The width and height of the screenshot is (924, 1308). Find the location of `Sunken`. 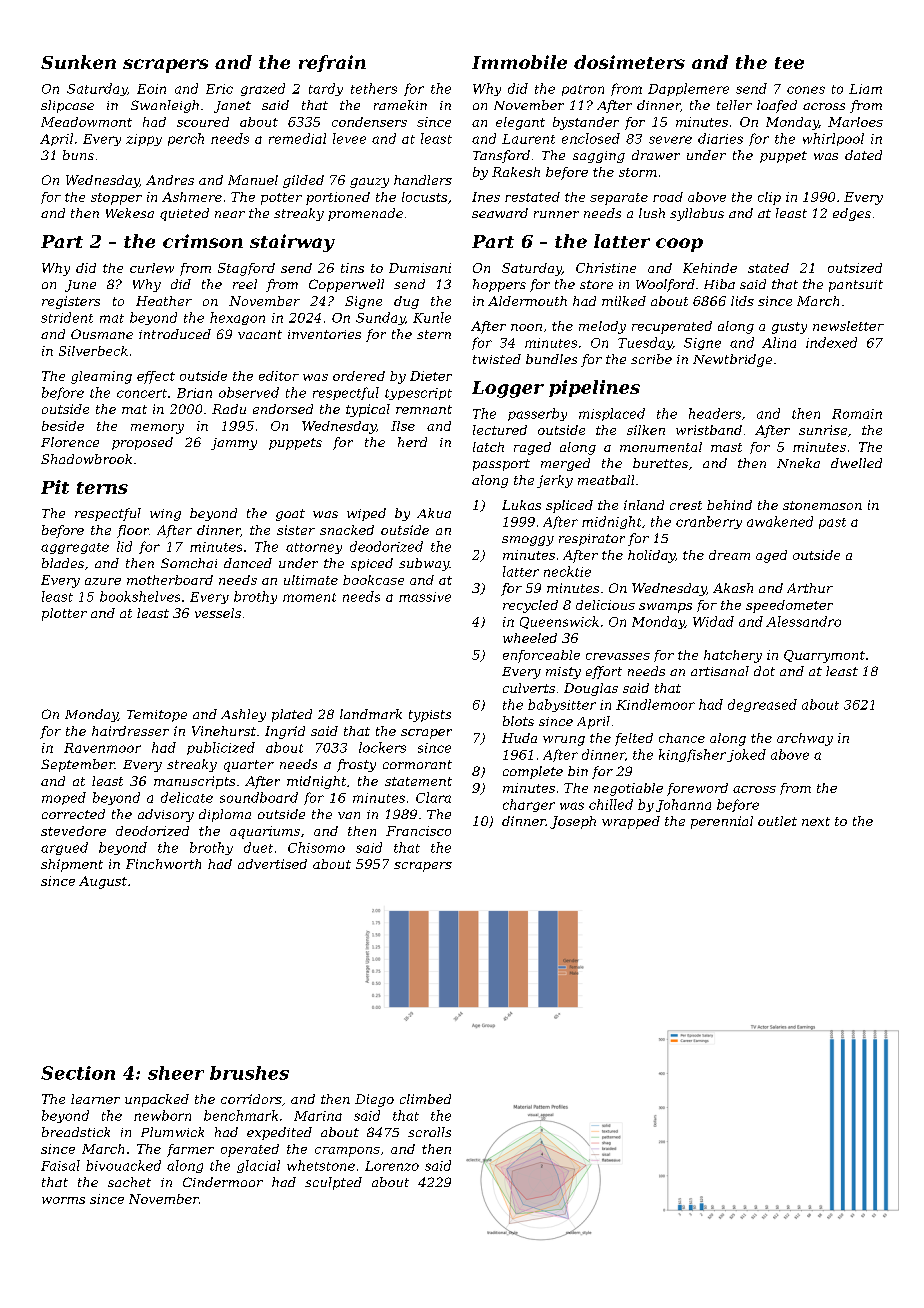

Sunken is located at coordinates (78, 62).
